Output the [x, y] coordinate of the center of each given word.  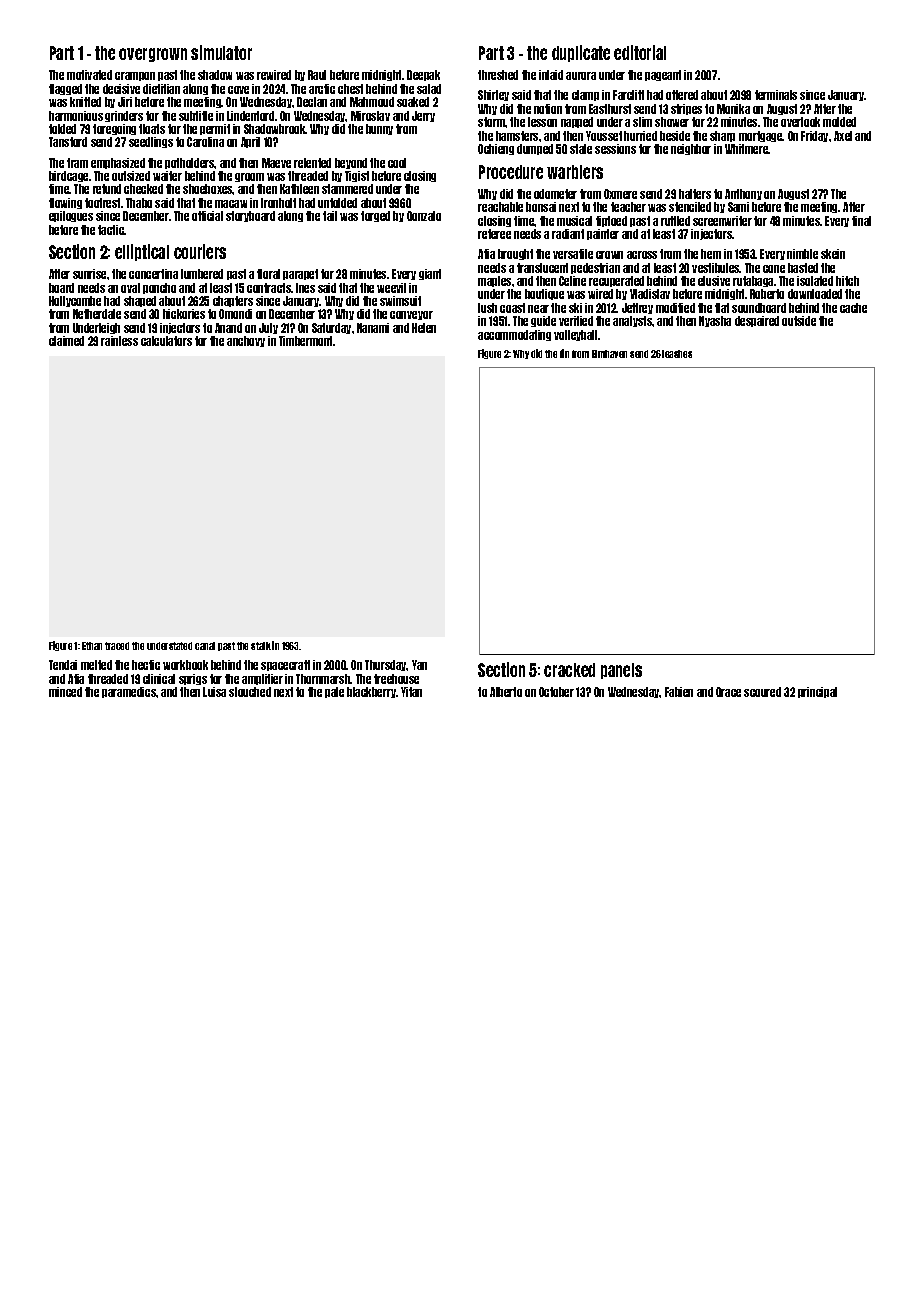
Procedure [511, 172]
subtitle [196, 116]
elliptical [142, 252]
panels [621, 671]
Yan [419, 665]
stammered [347, 189]
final [861, 221]
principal [817, 692]
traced [117, 646]
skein [833, 254]
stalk [261, 646]
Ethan [92, 646]
